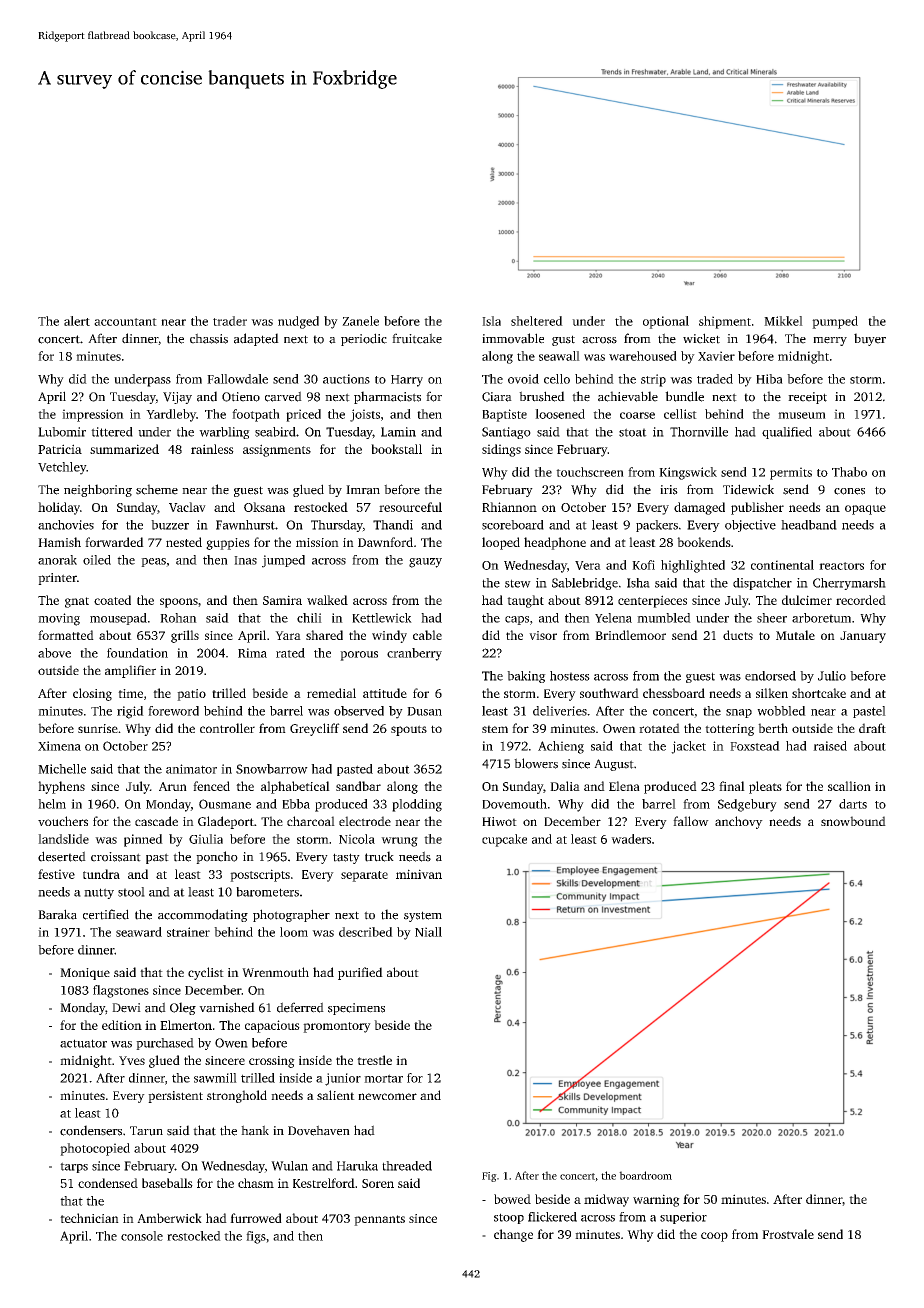 The image size is (924, 1308). What do you see at coordinates (300, 1007) in the image?
I see `deferred` at bounding box center [300, 1007].
